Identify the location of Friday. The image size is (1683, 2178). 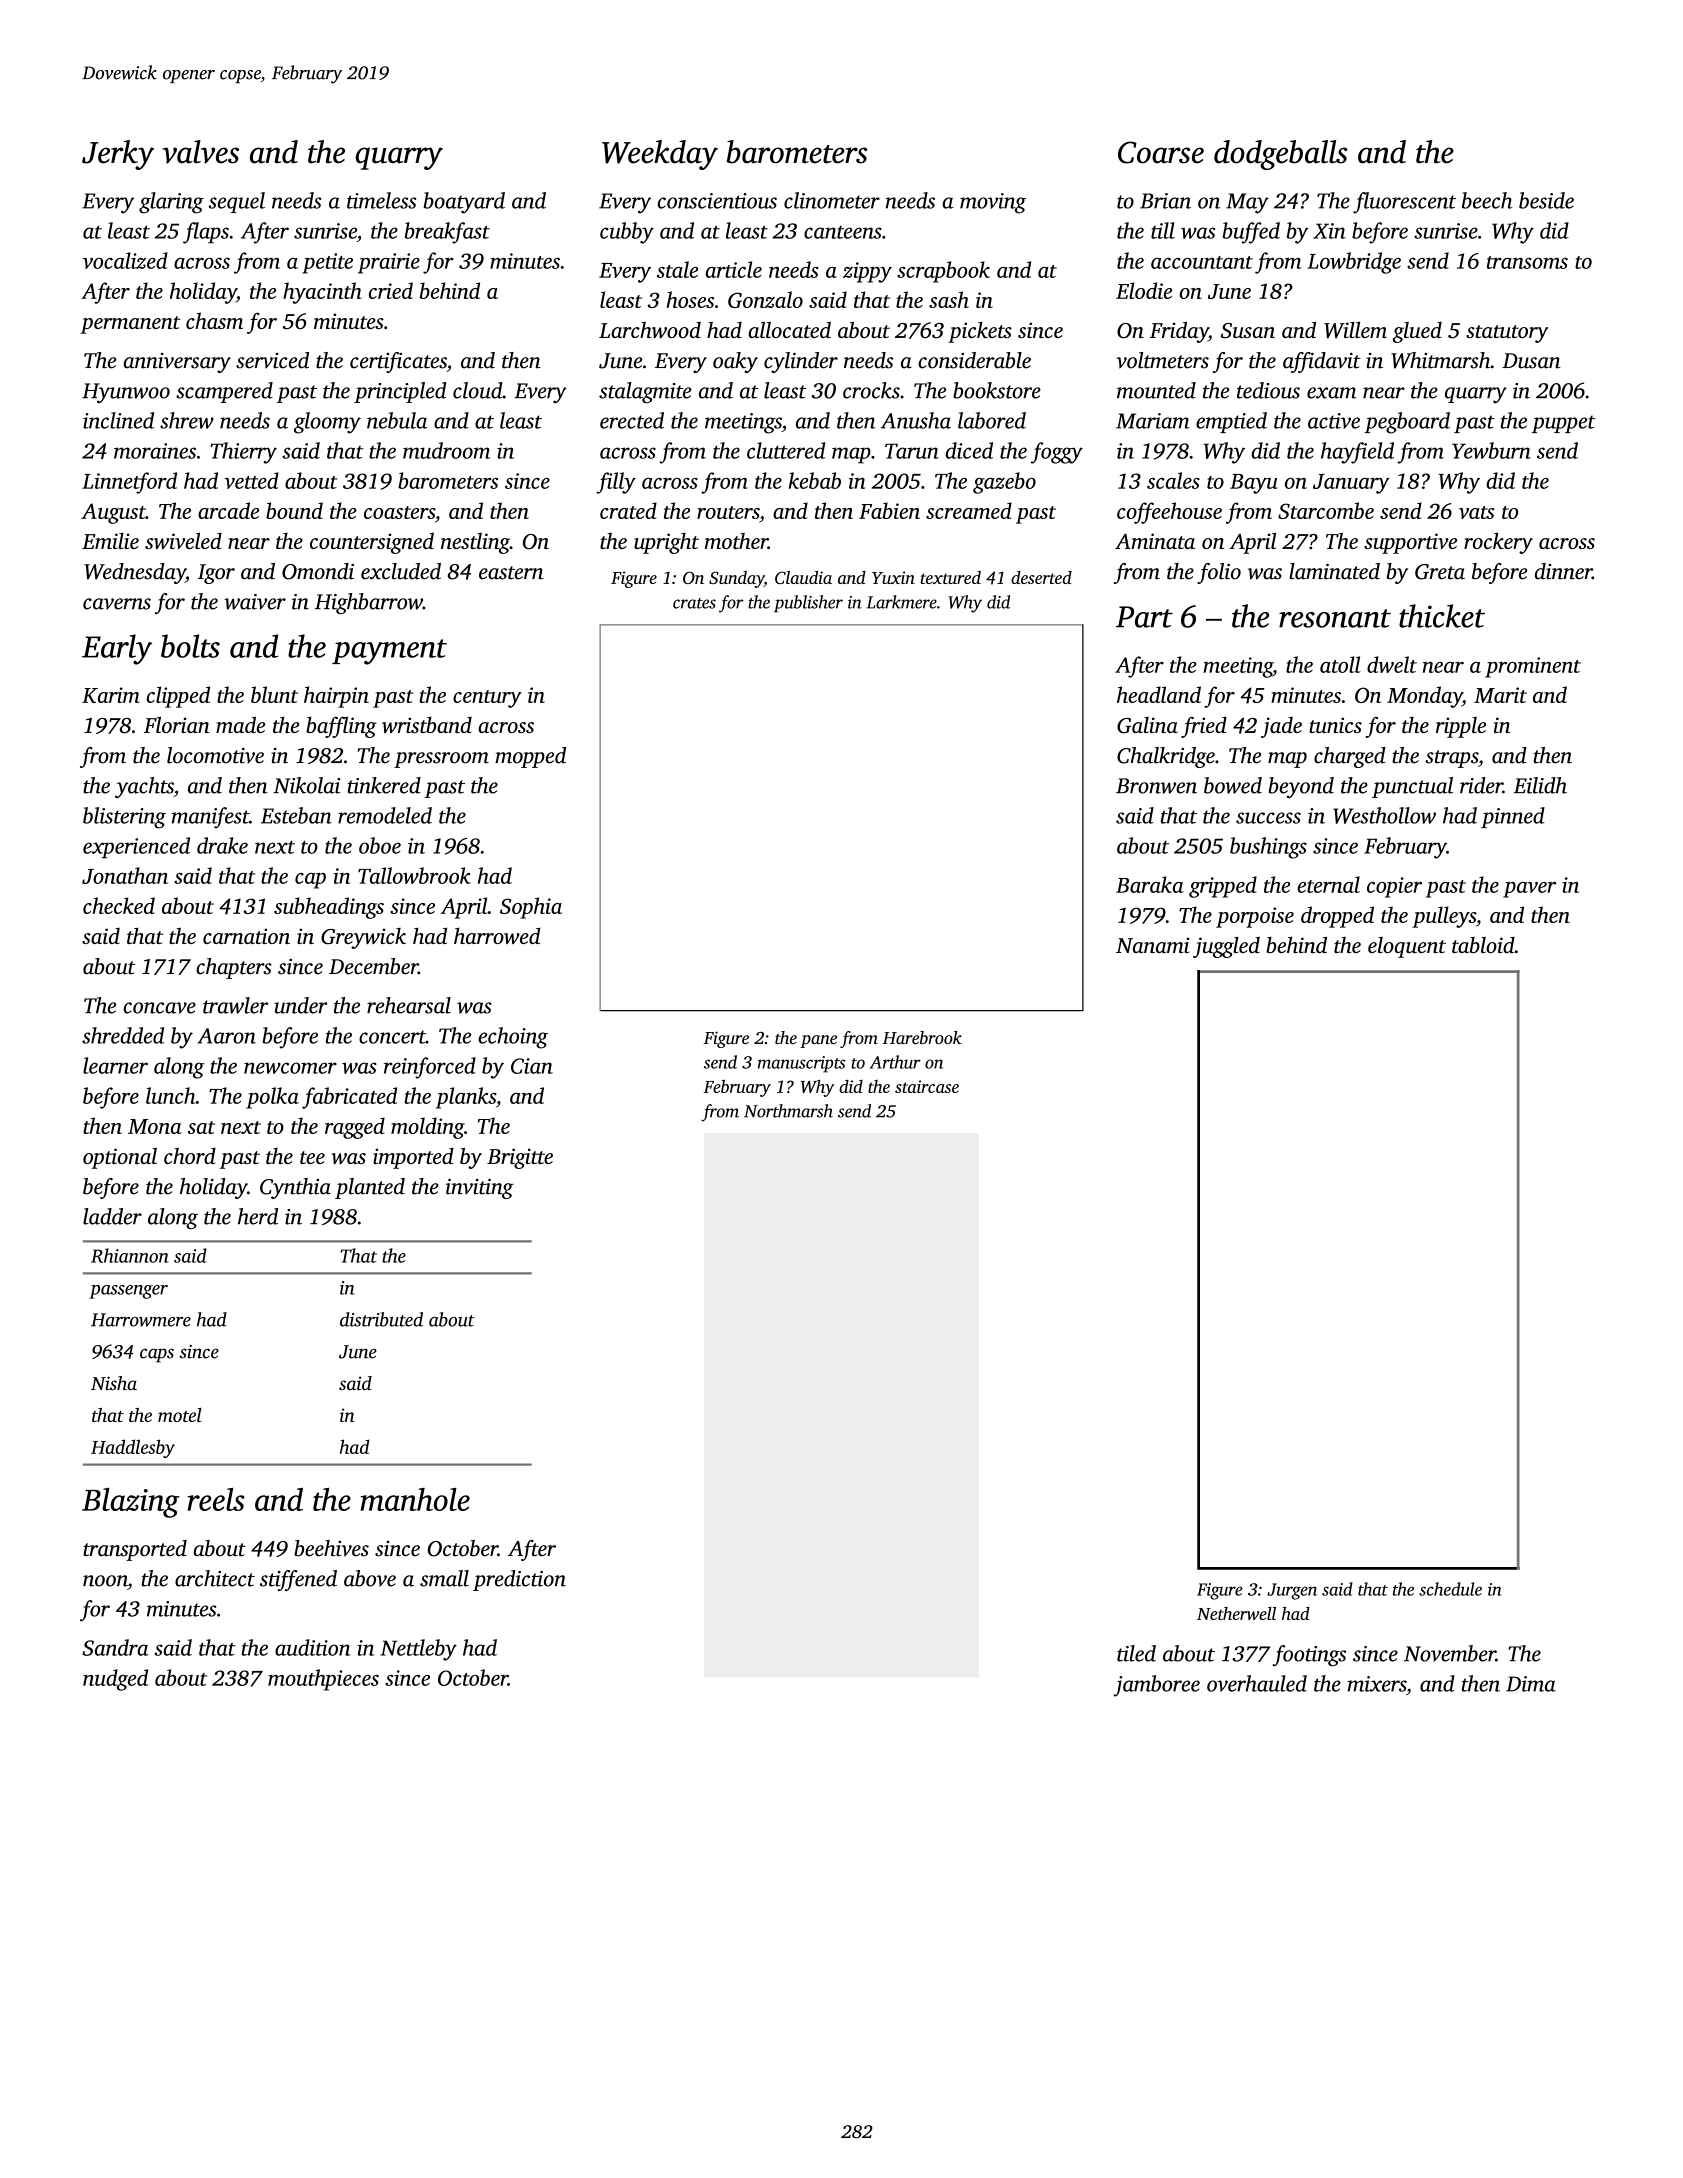
(1179, 332).
